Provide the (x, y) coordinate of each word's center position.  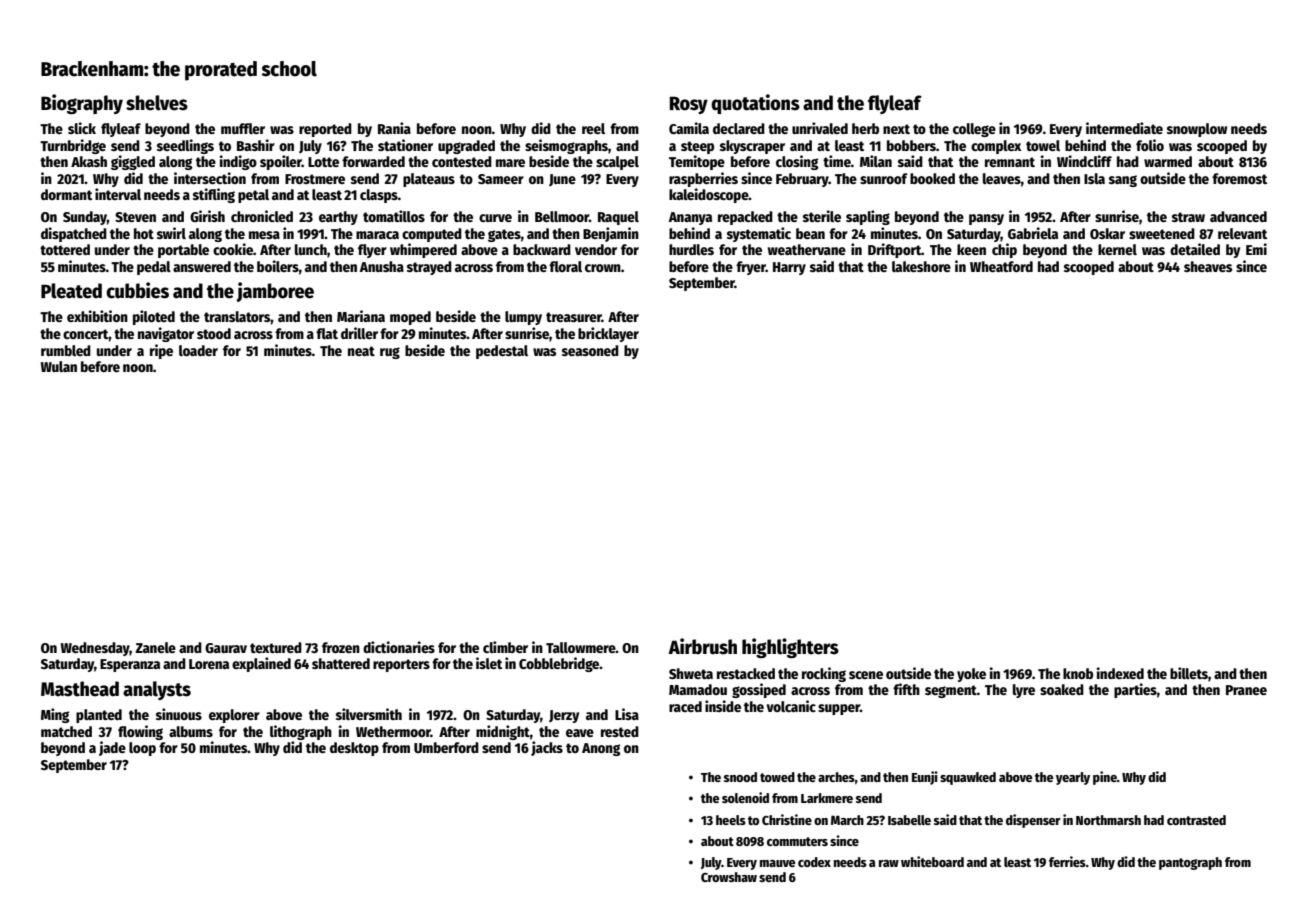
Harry (789, 268)
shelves (157, 103)
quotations (755, 104)
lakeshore (921, 266)
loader (198, 350)
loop (142, 749)
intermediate (1124, 128)
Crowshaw (729, 877)
